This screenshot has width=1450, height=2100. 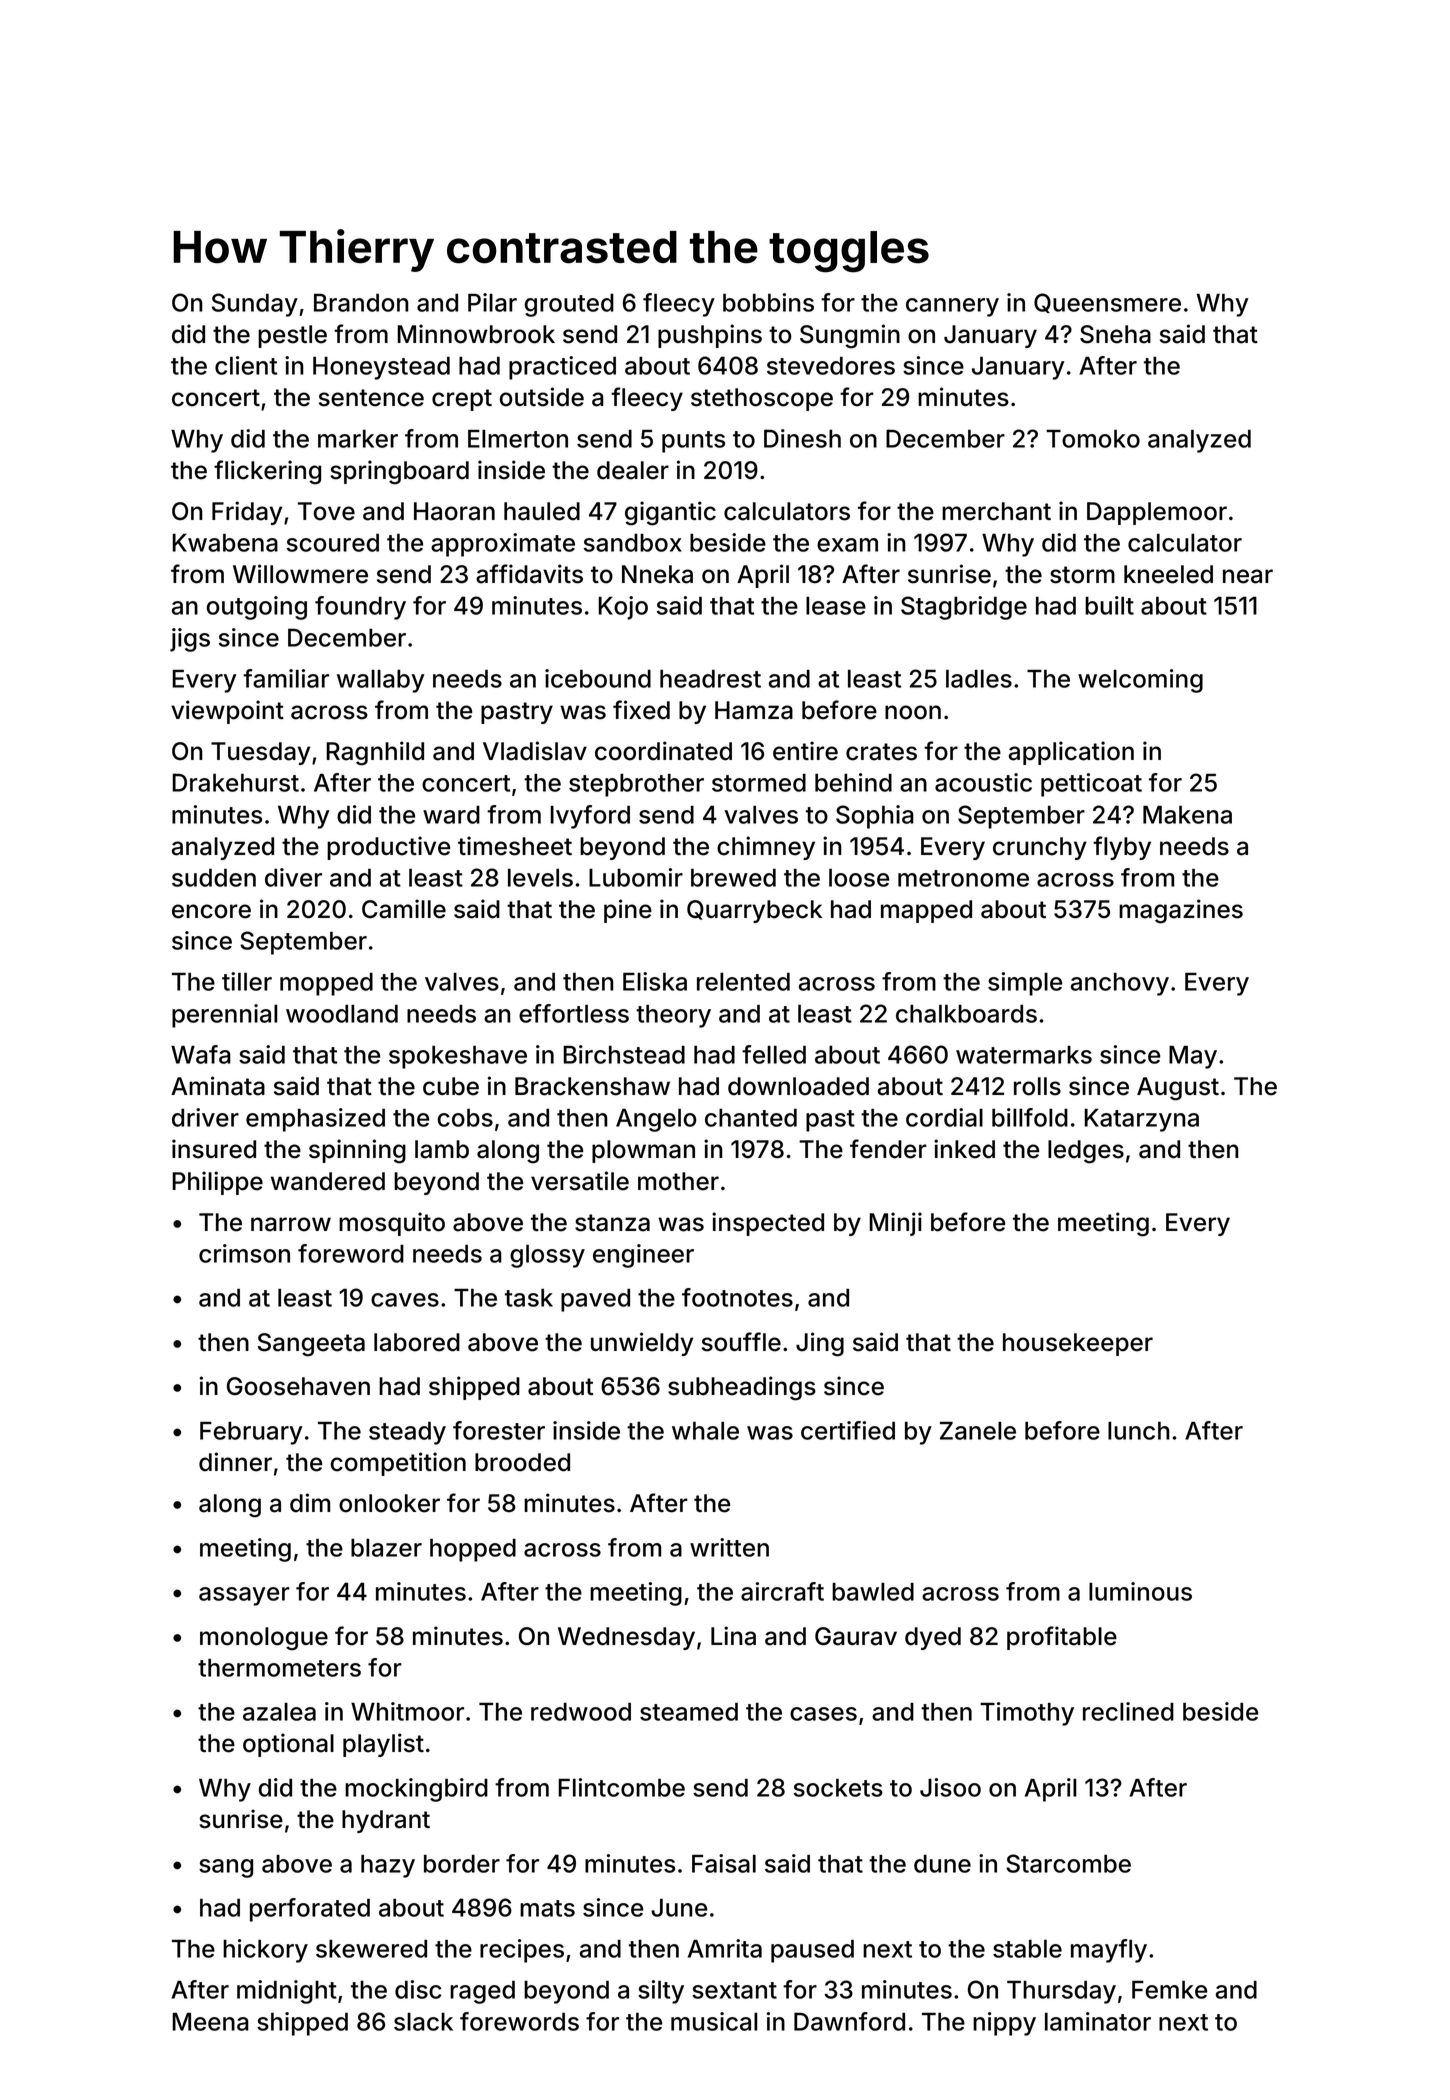 I want to click on bobbins, so click(x=768, y=302).
